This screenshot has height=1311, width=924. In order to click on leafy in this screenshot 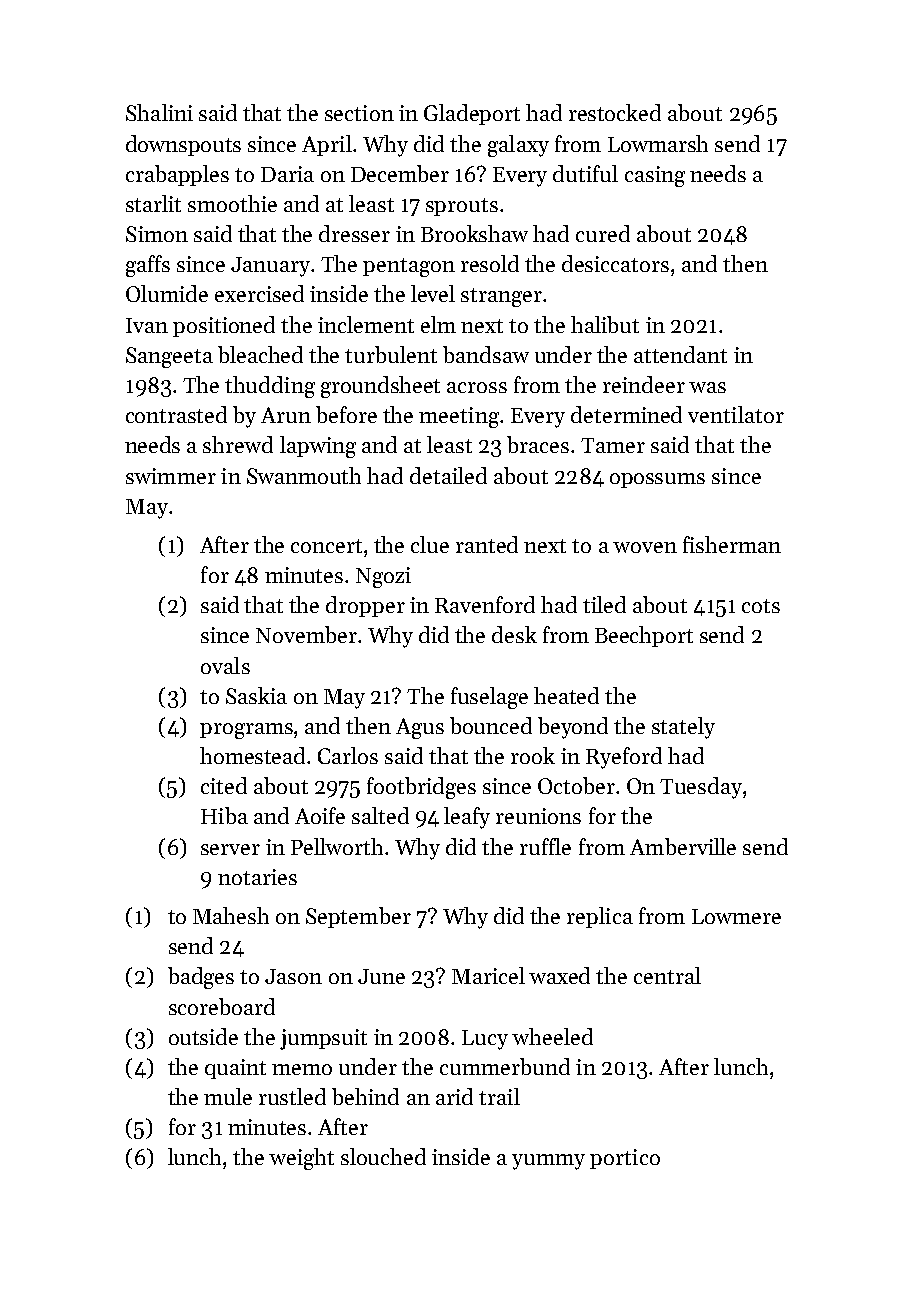, I will do `click(467, 818)`.
